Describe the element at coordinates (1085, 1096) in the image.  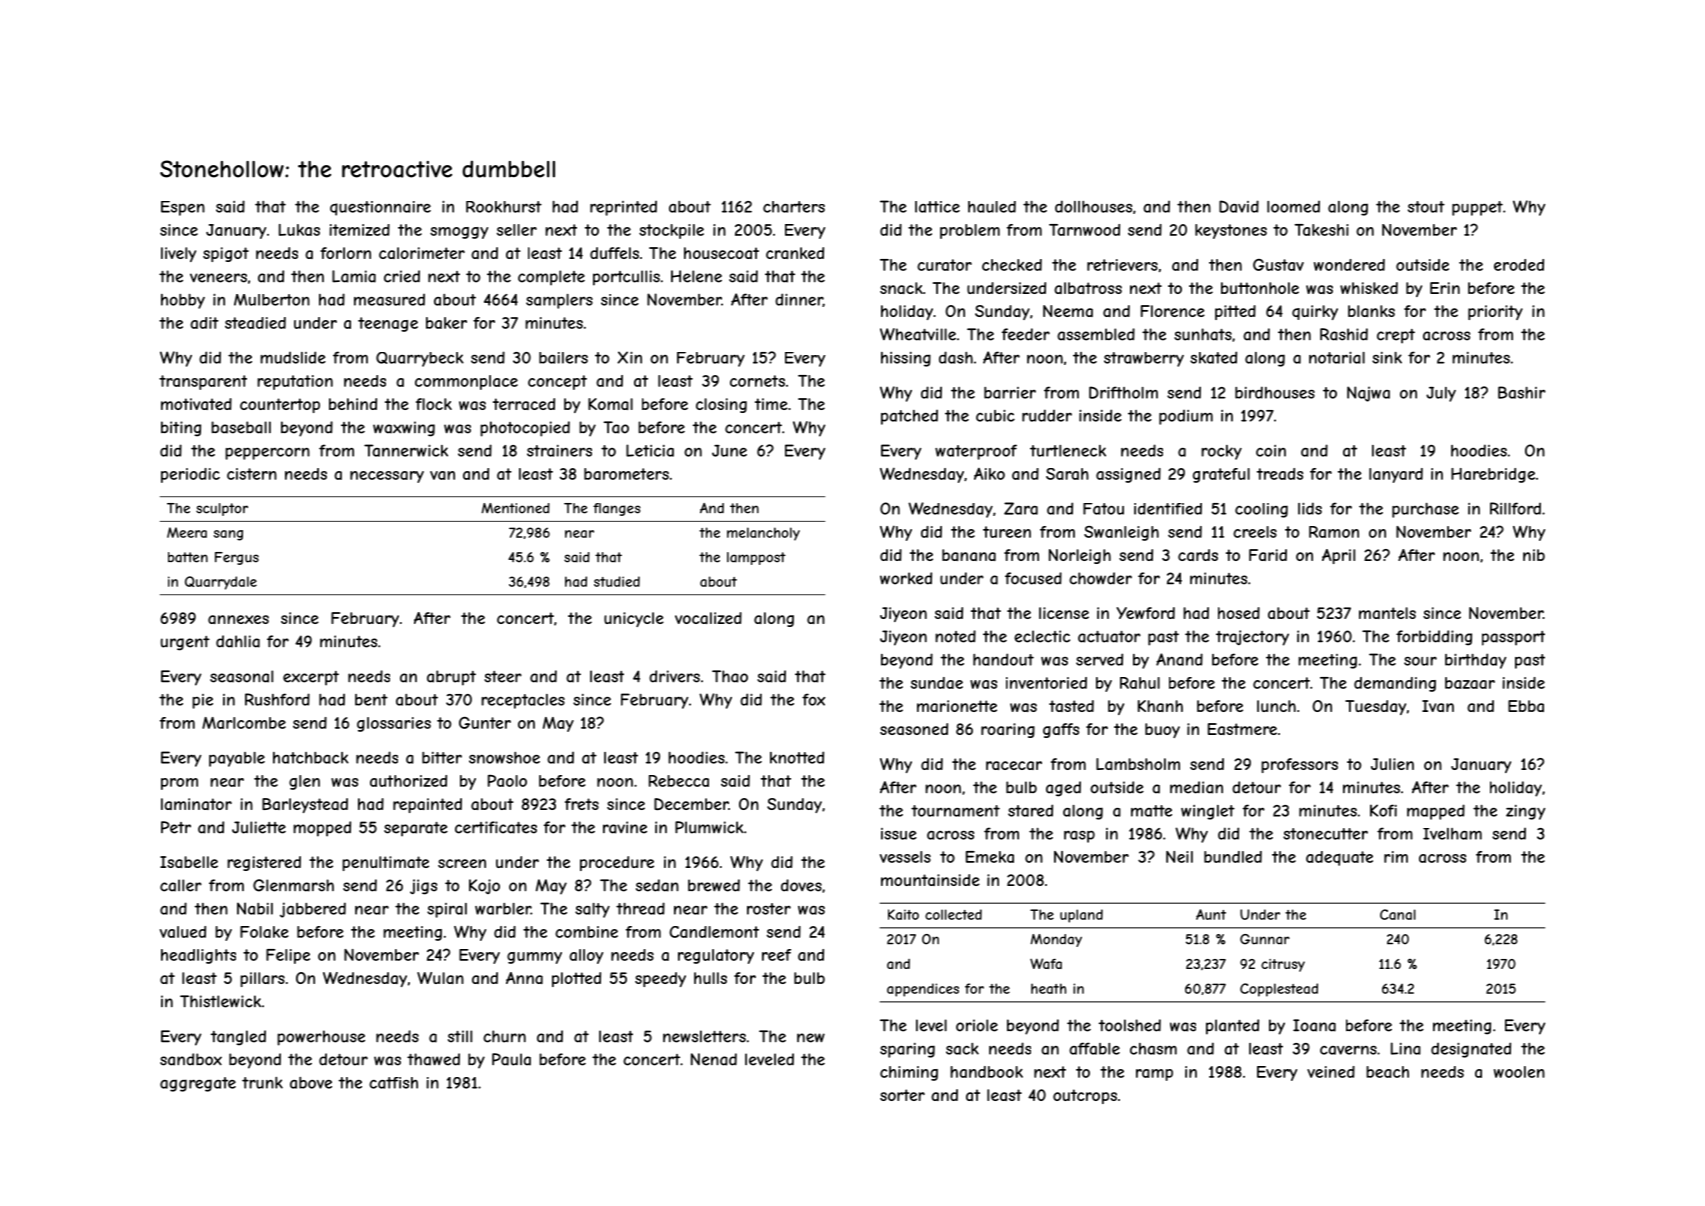
I see `outcrops` at that location.
